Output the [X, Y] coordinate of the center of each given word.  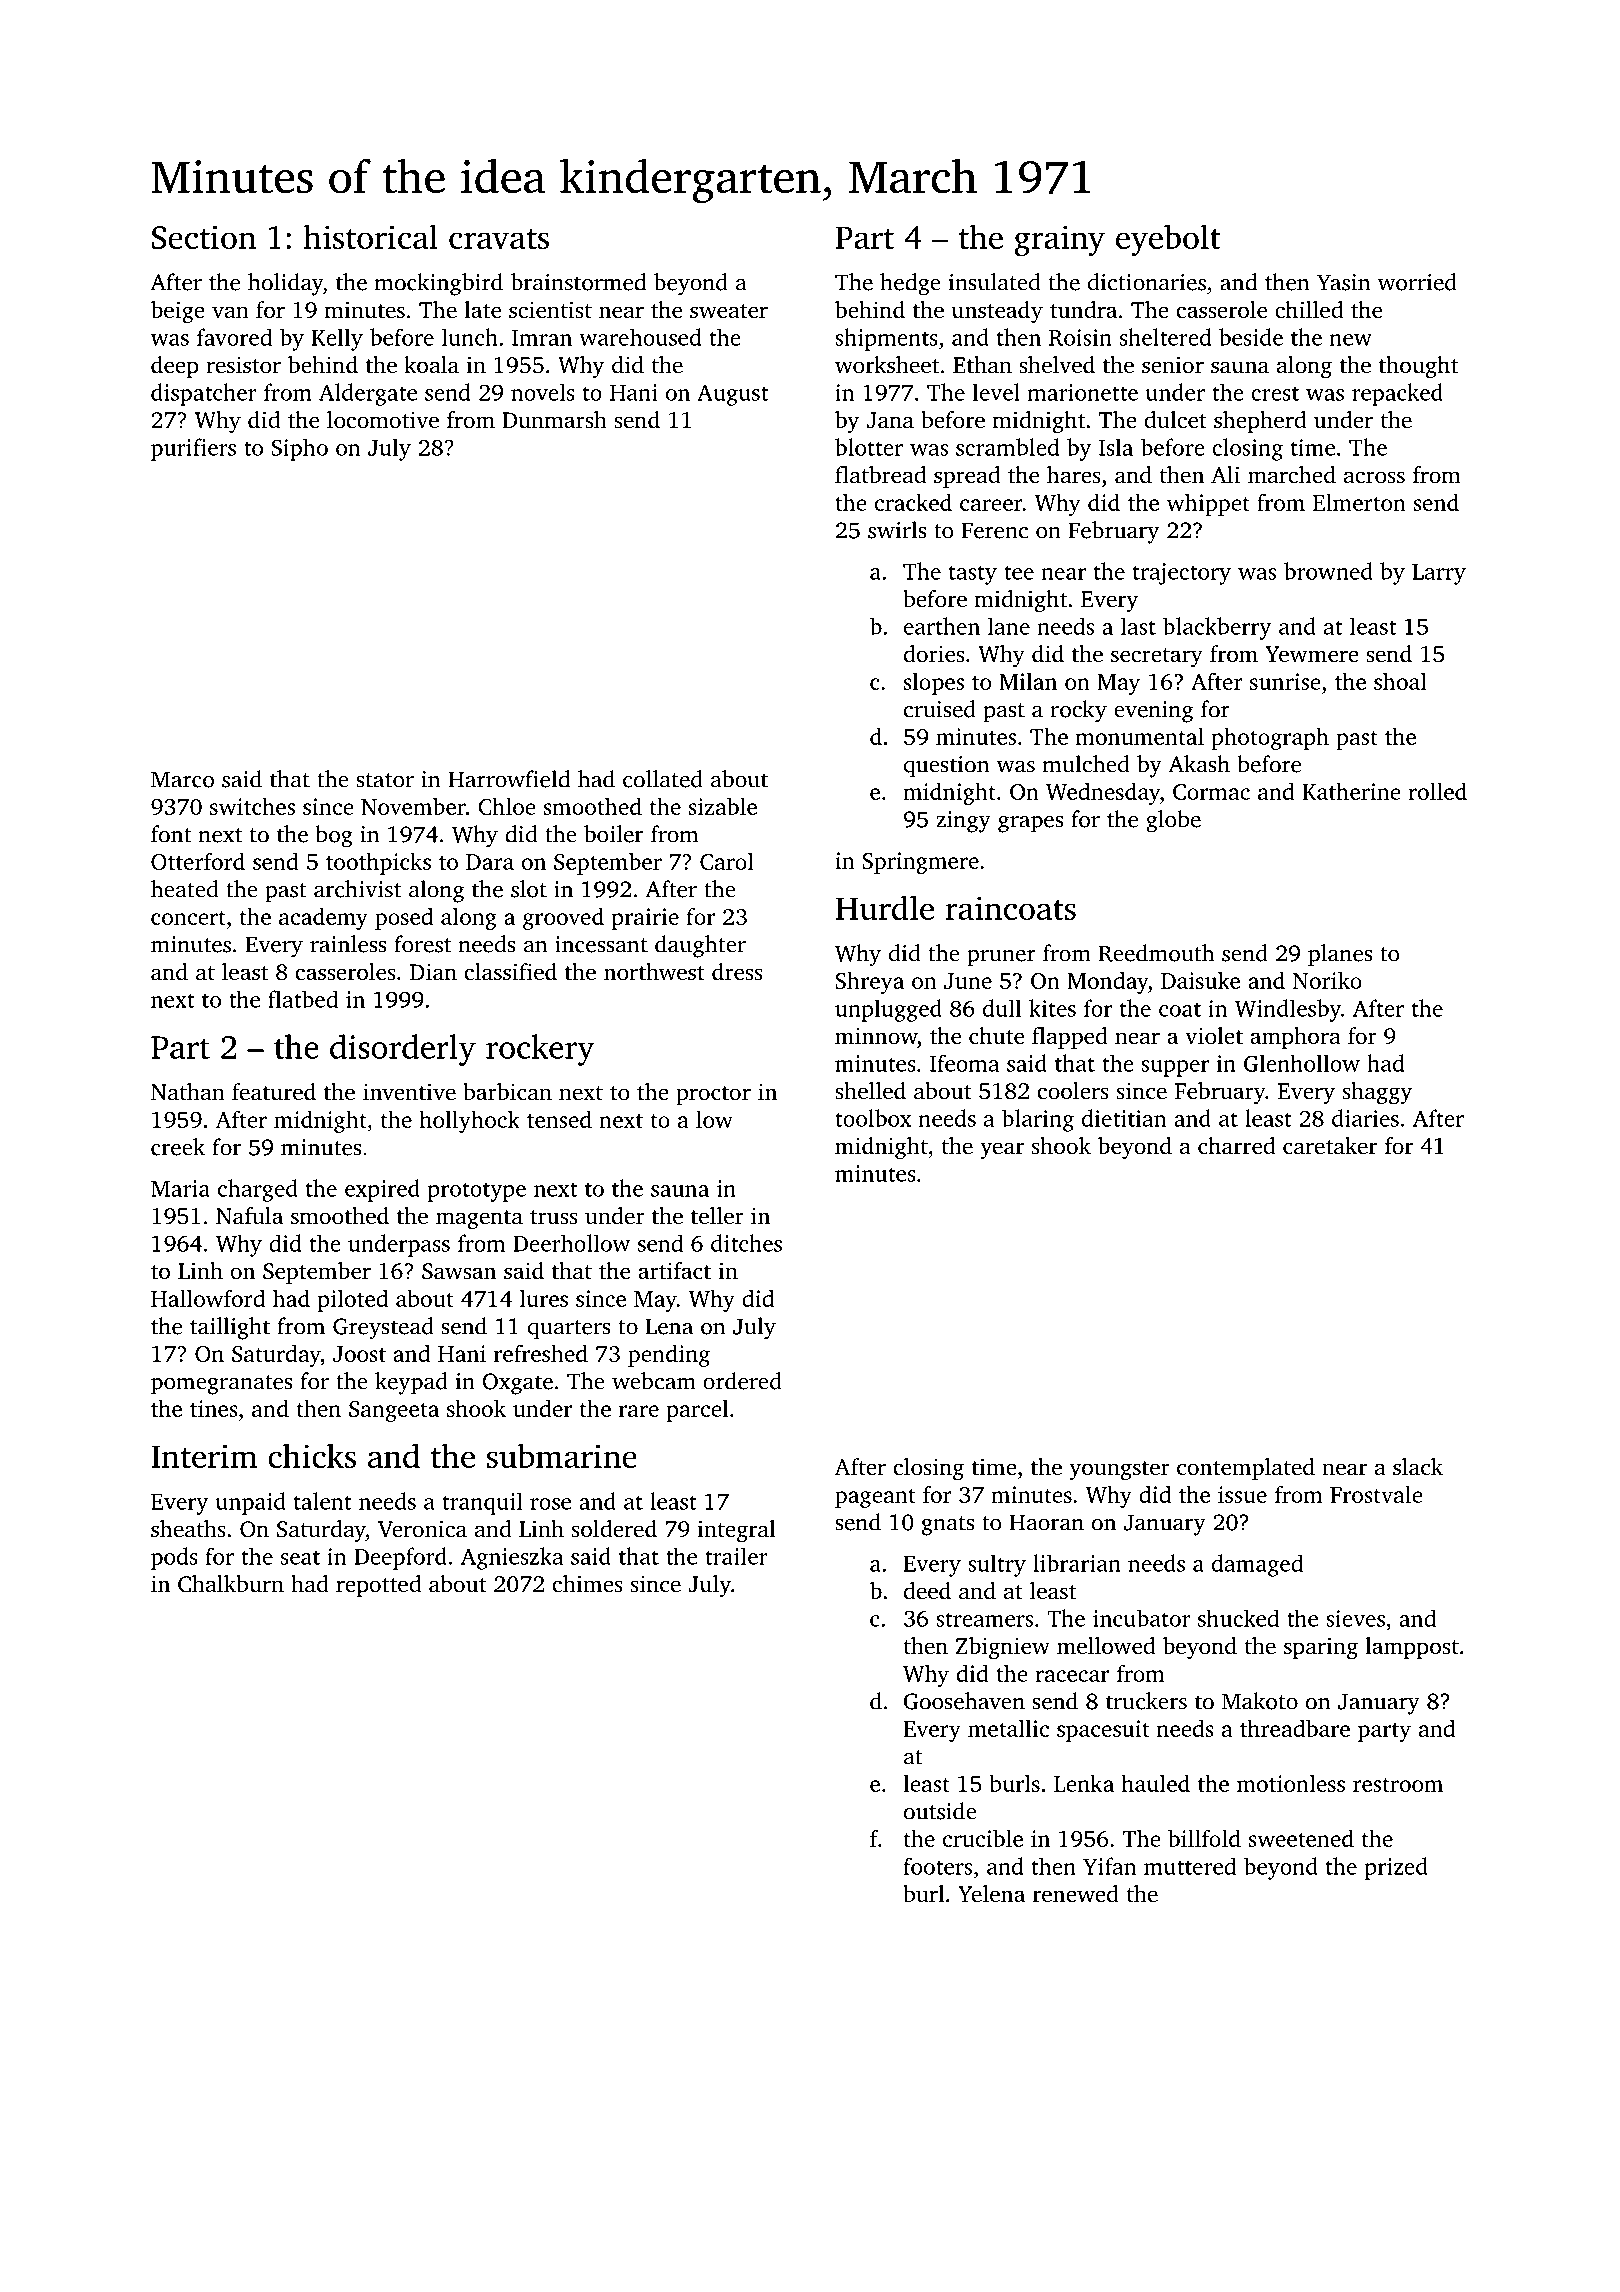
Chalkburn [231, 1584]
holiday [285, 284]
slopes [934, 684]
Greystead [383, 1328]
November [413, 806]
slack [1418, 1467]
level [996, 392]
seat [300, 1557]
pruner [1001, 958]
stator [385, 780]
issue [1242, 1494]
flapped [1070, 1038]
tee [1019, 572]
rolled [1437, 791]
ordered [742, 1381]
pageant [875, 1498]
